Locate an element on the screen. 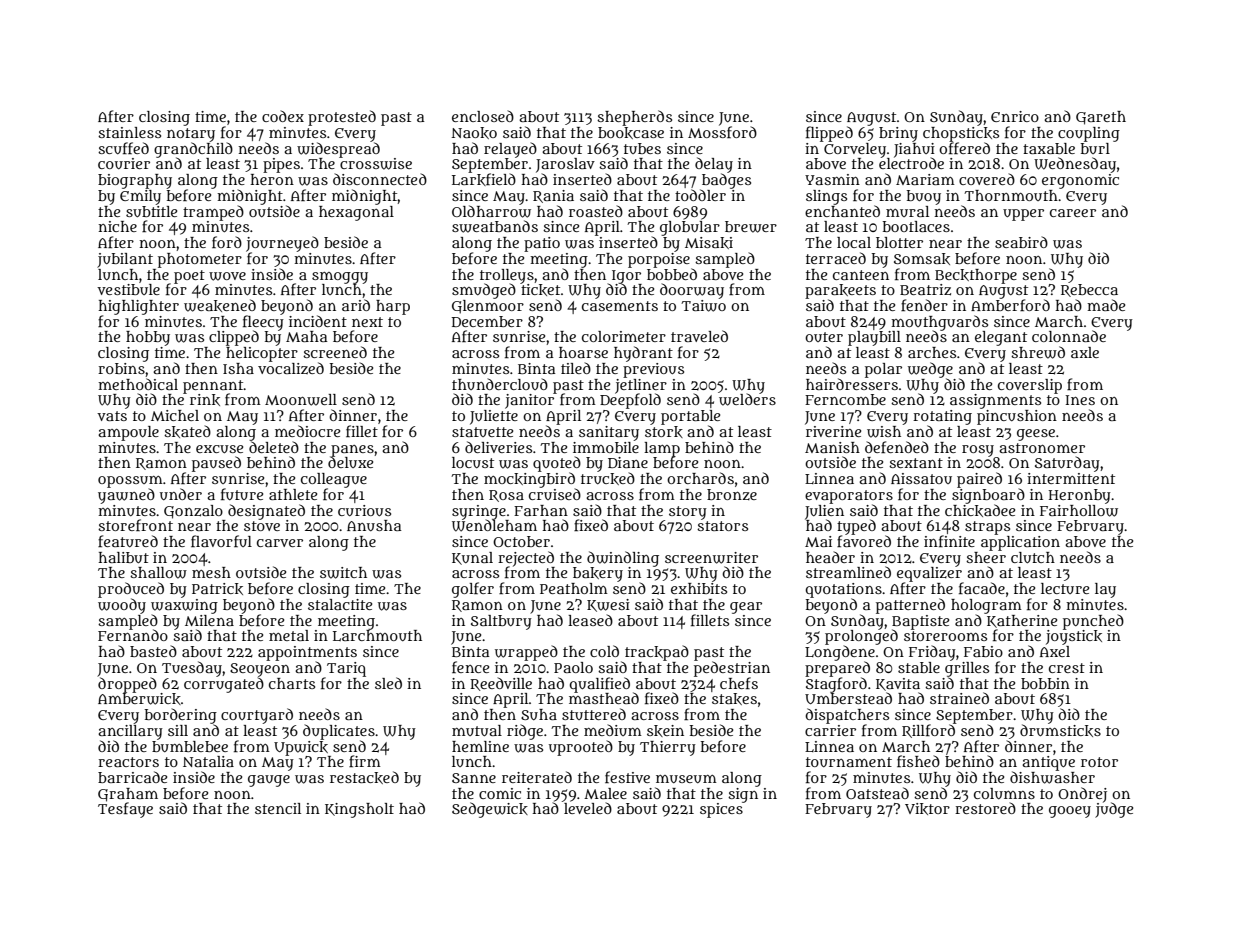 The image size is (1233, 952). clutch is located at coordinates (1033, 557).
